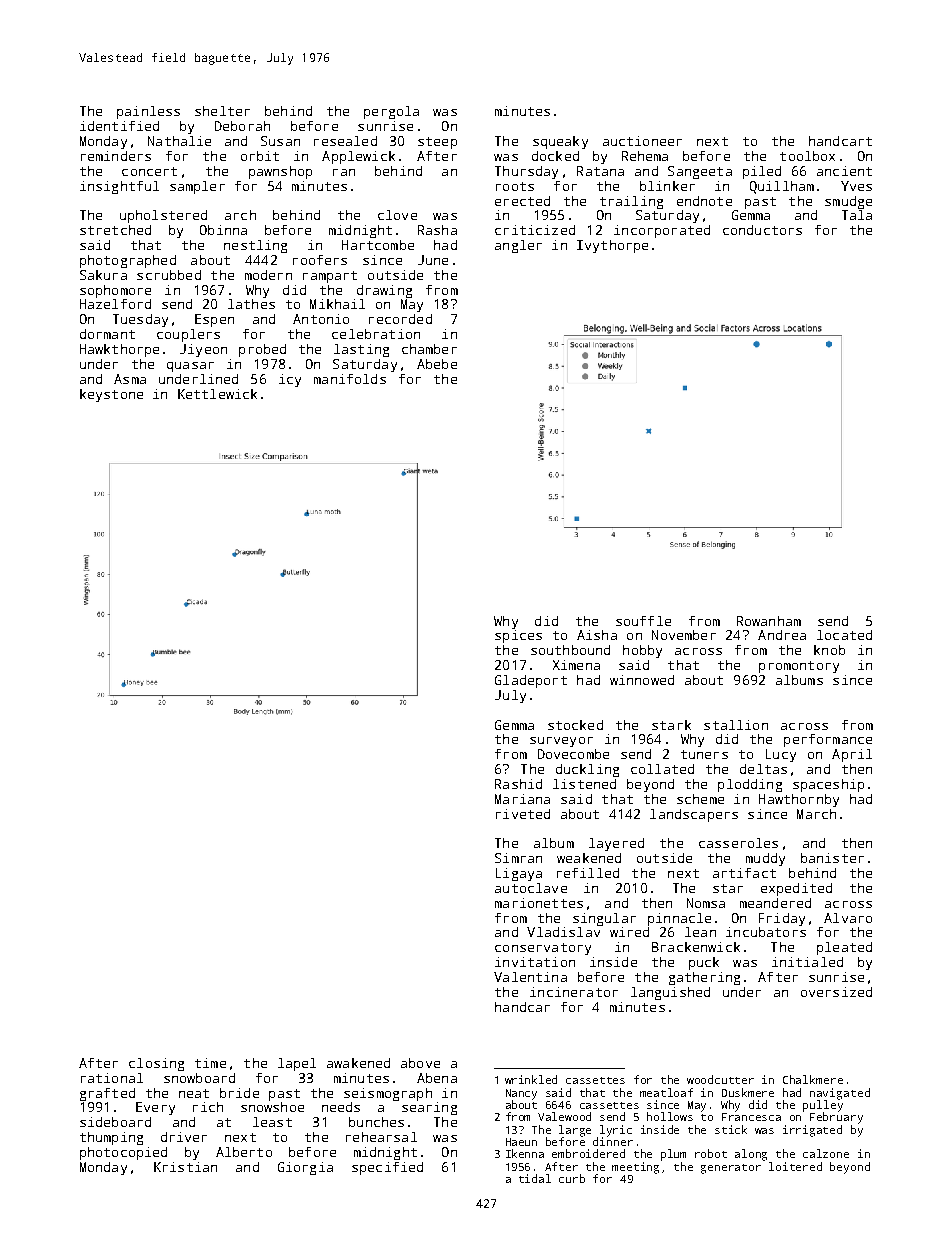  Describe the element at coordinates (523, 814) in the page. I see `riveted` at that location.
